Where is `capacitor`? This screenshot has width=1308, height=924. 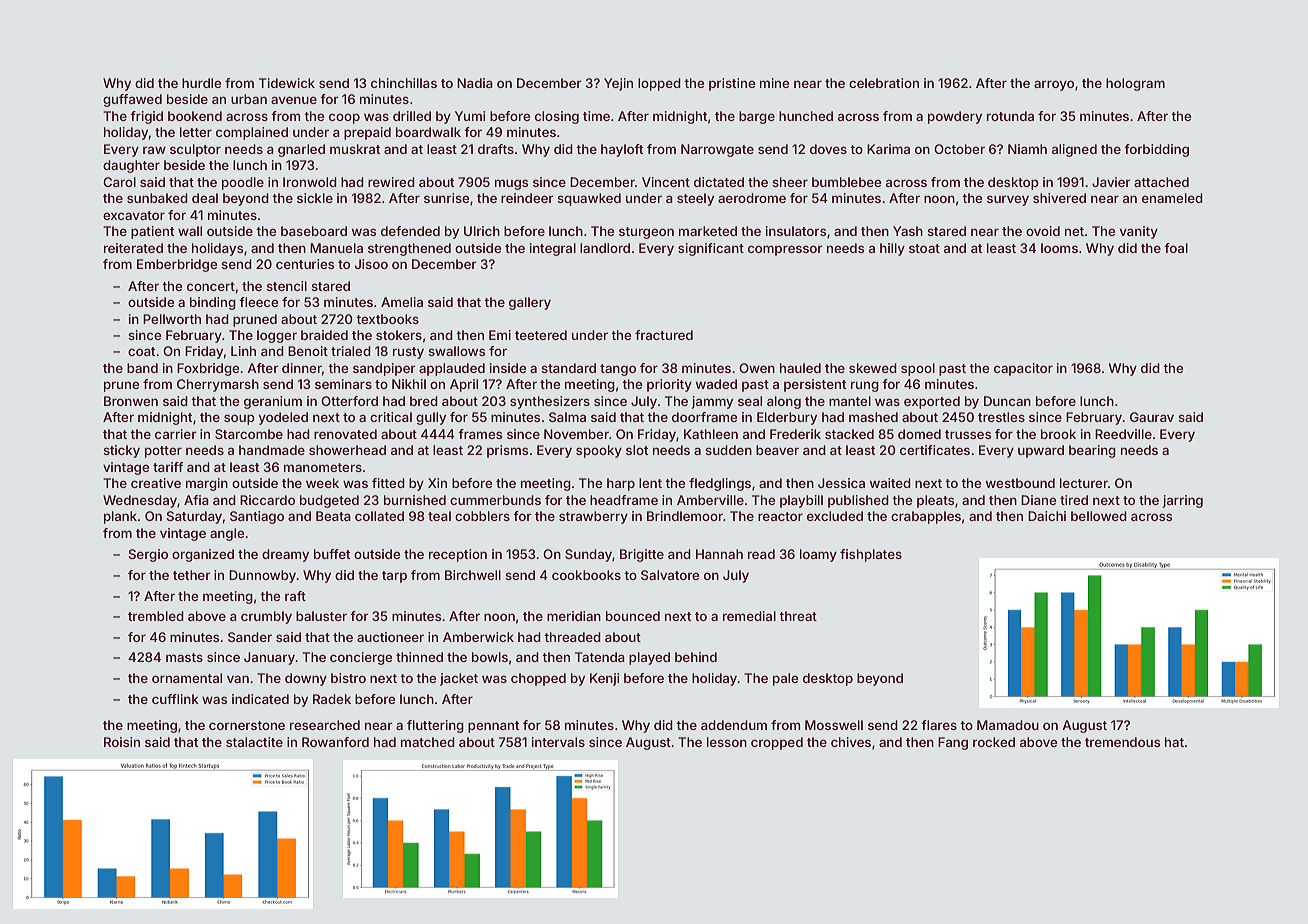
capacitor is located at coordinates (1023, 369).
